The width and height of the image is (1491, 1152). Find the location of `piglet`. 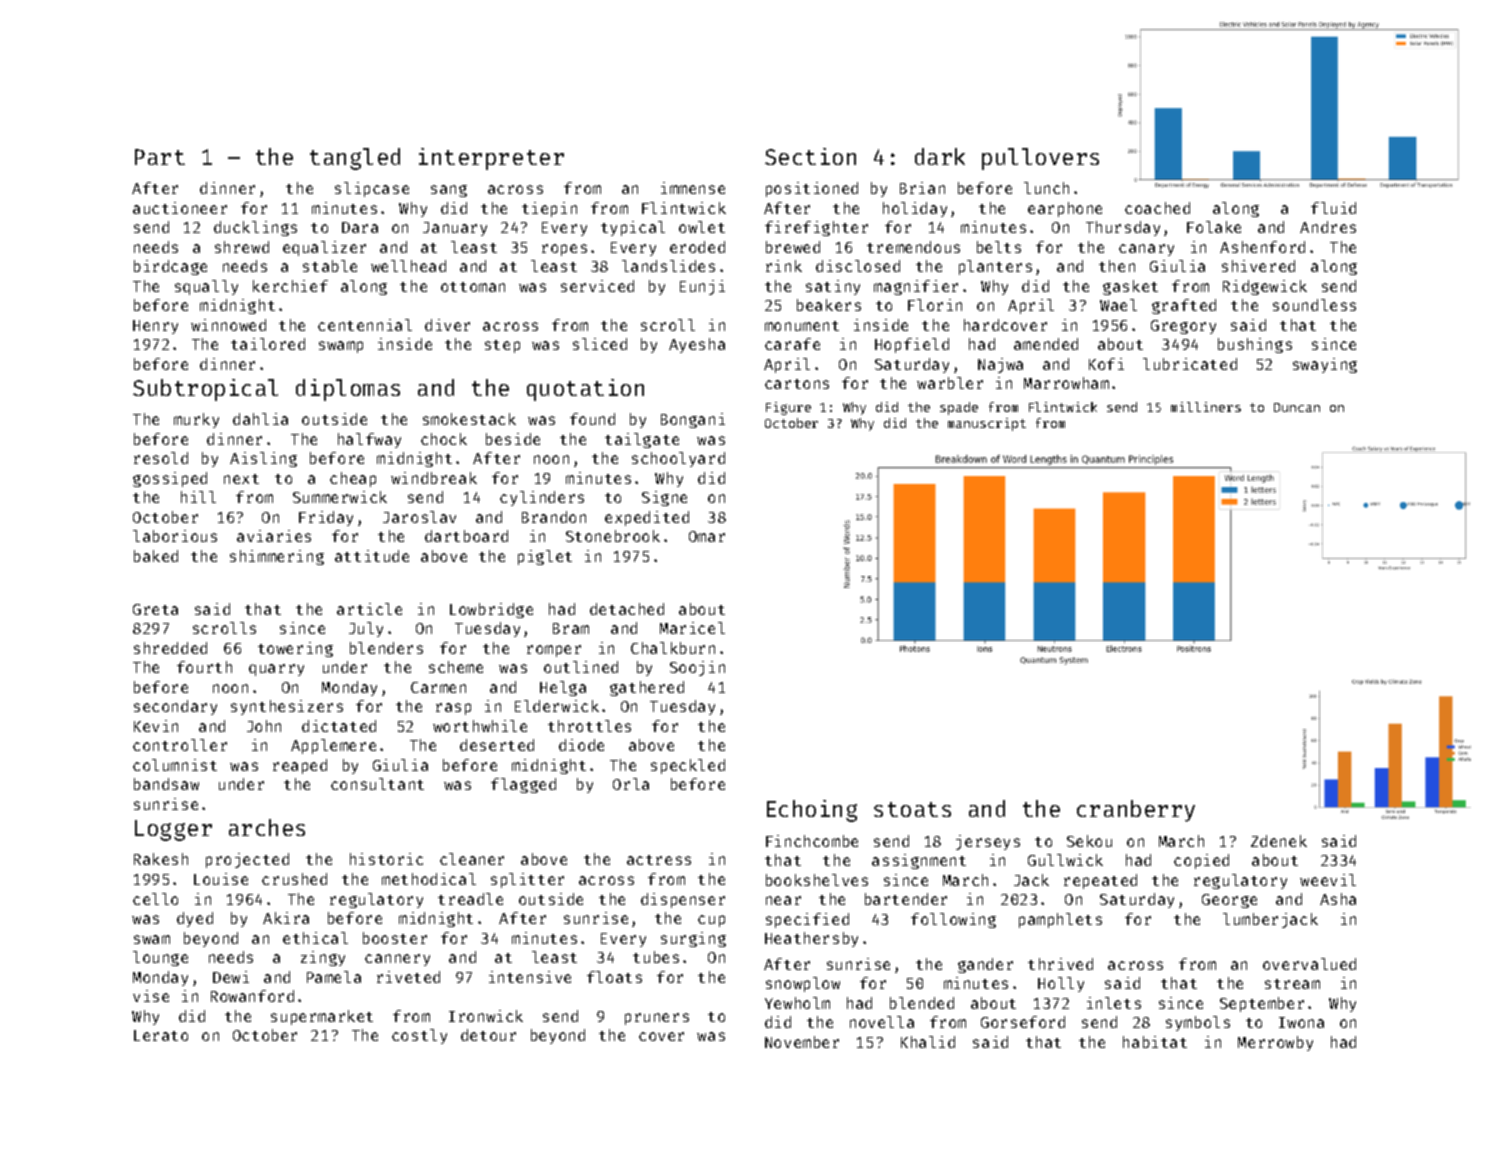

piglet is located at coordinates (545, 557).
